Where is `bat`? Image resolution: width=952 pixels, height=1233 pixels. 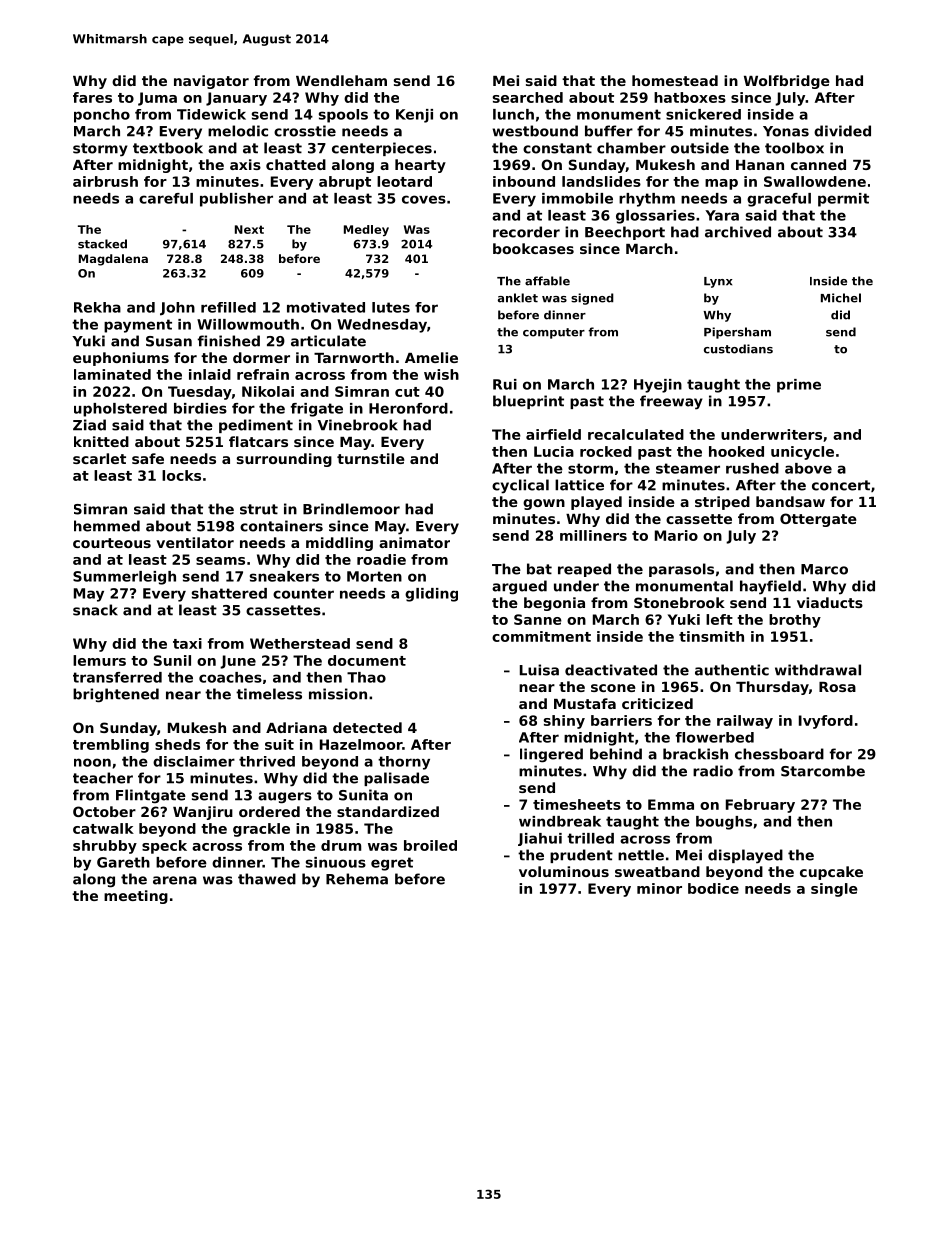
bat is located at coordinates (539, 569).
